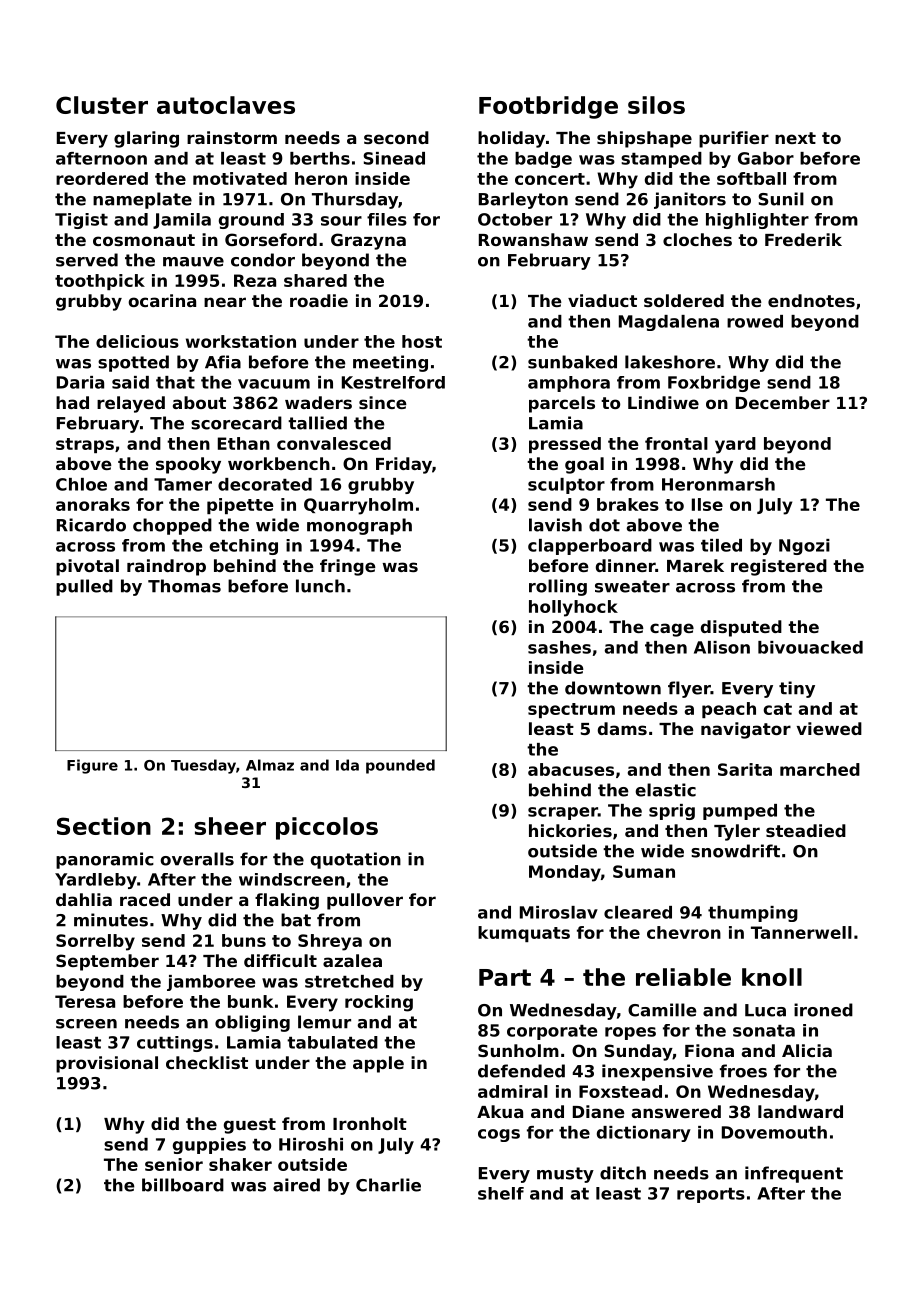 Image resolution: width=924 pixels, height=1308 pixels. I want to click on Footbridge, so click(548, 107).
